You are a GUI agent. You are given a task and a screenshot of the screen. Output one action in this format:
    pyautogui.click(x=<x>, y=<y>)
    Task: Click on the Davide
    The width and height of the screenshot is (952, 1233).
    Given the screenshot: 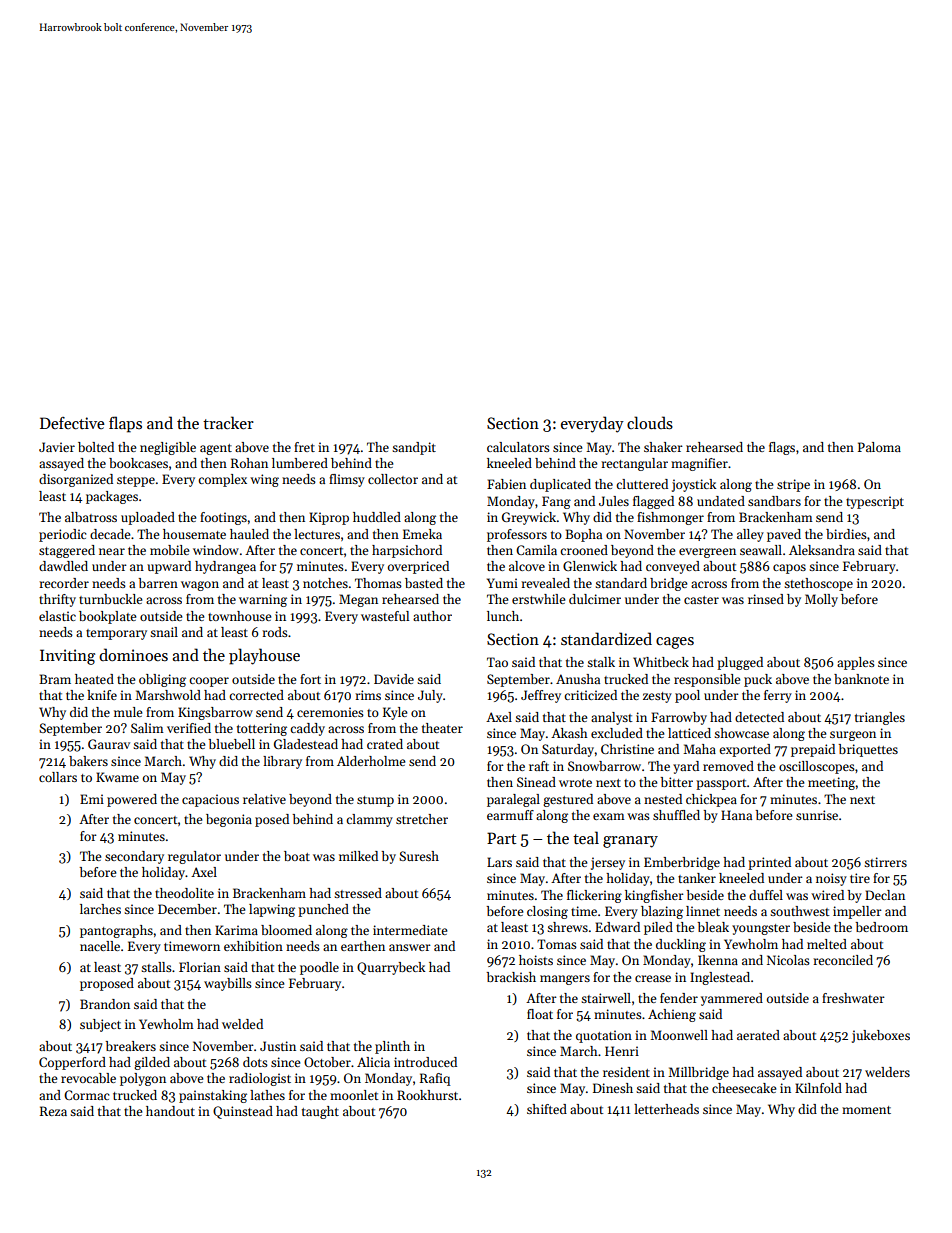 What is the action you would take?
    pyautogui.click(x=394, y=679)
